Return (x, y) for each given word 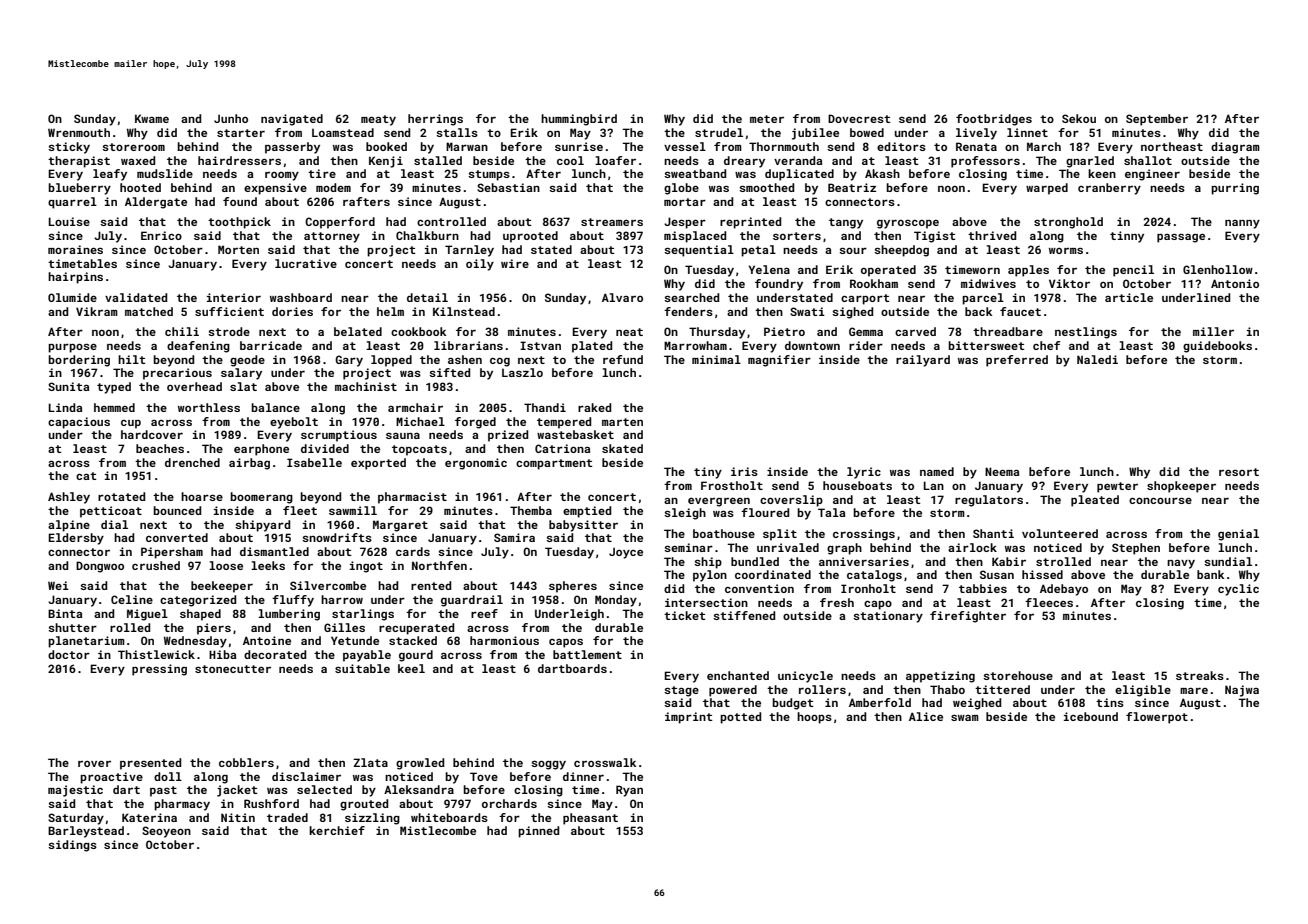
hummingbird (579, 120)
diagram (1235, 148)
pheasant (590, 819)
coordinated (773, 574)
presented (150, 764)
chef (1046, 345)
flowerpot (1157, 718)
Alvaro (622, 297)
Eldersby (76, 539)
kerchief (337, 830)
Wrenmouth (79, 132)
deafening (198, 347)
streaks (1200, 675)
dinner (583, 776)
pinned (538, 832)
